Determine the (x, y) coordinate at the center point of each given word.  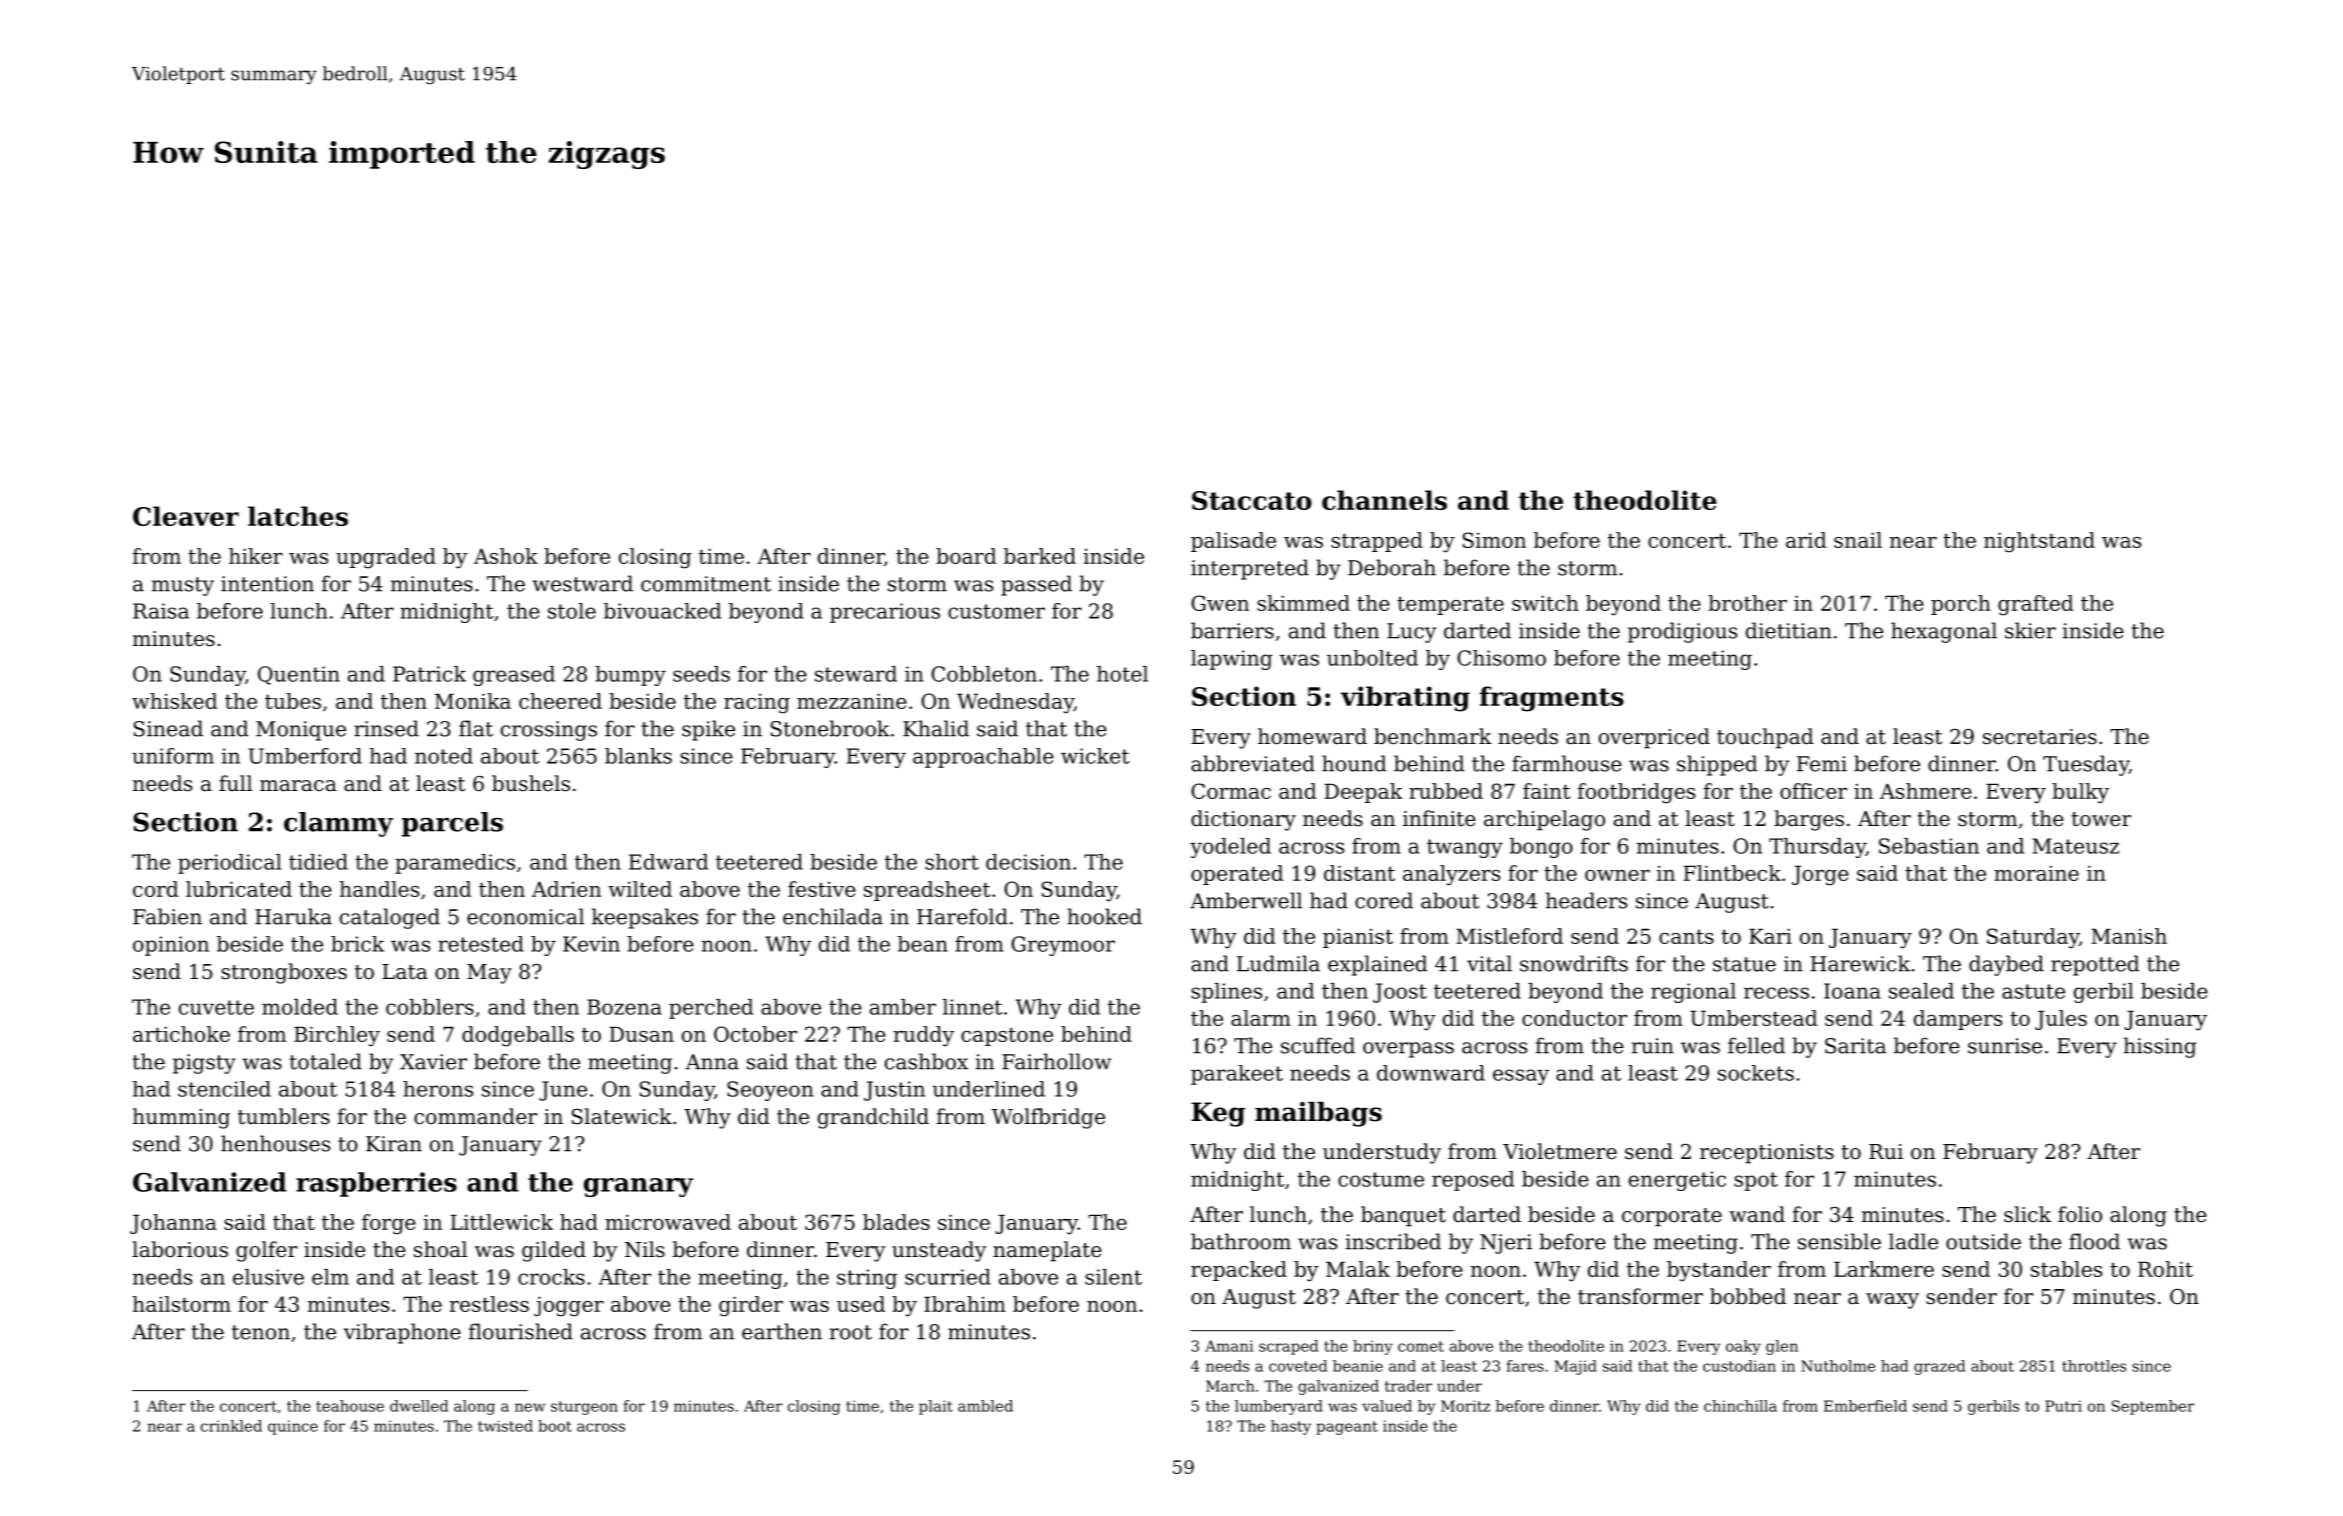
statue (1744, 964)
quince (293, 1427)
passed (1036, 585)
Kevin (591, 944)
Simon (1494, 540)
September (2153, 1407)
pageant (1347, 1428)
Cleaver (186, 516)
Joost (1400, 993)
